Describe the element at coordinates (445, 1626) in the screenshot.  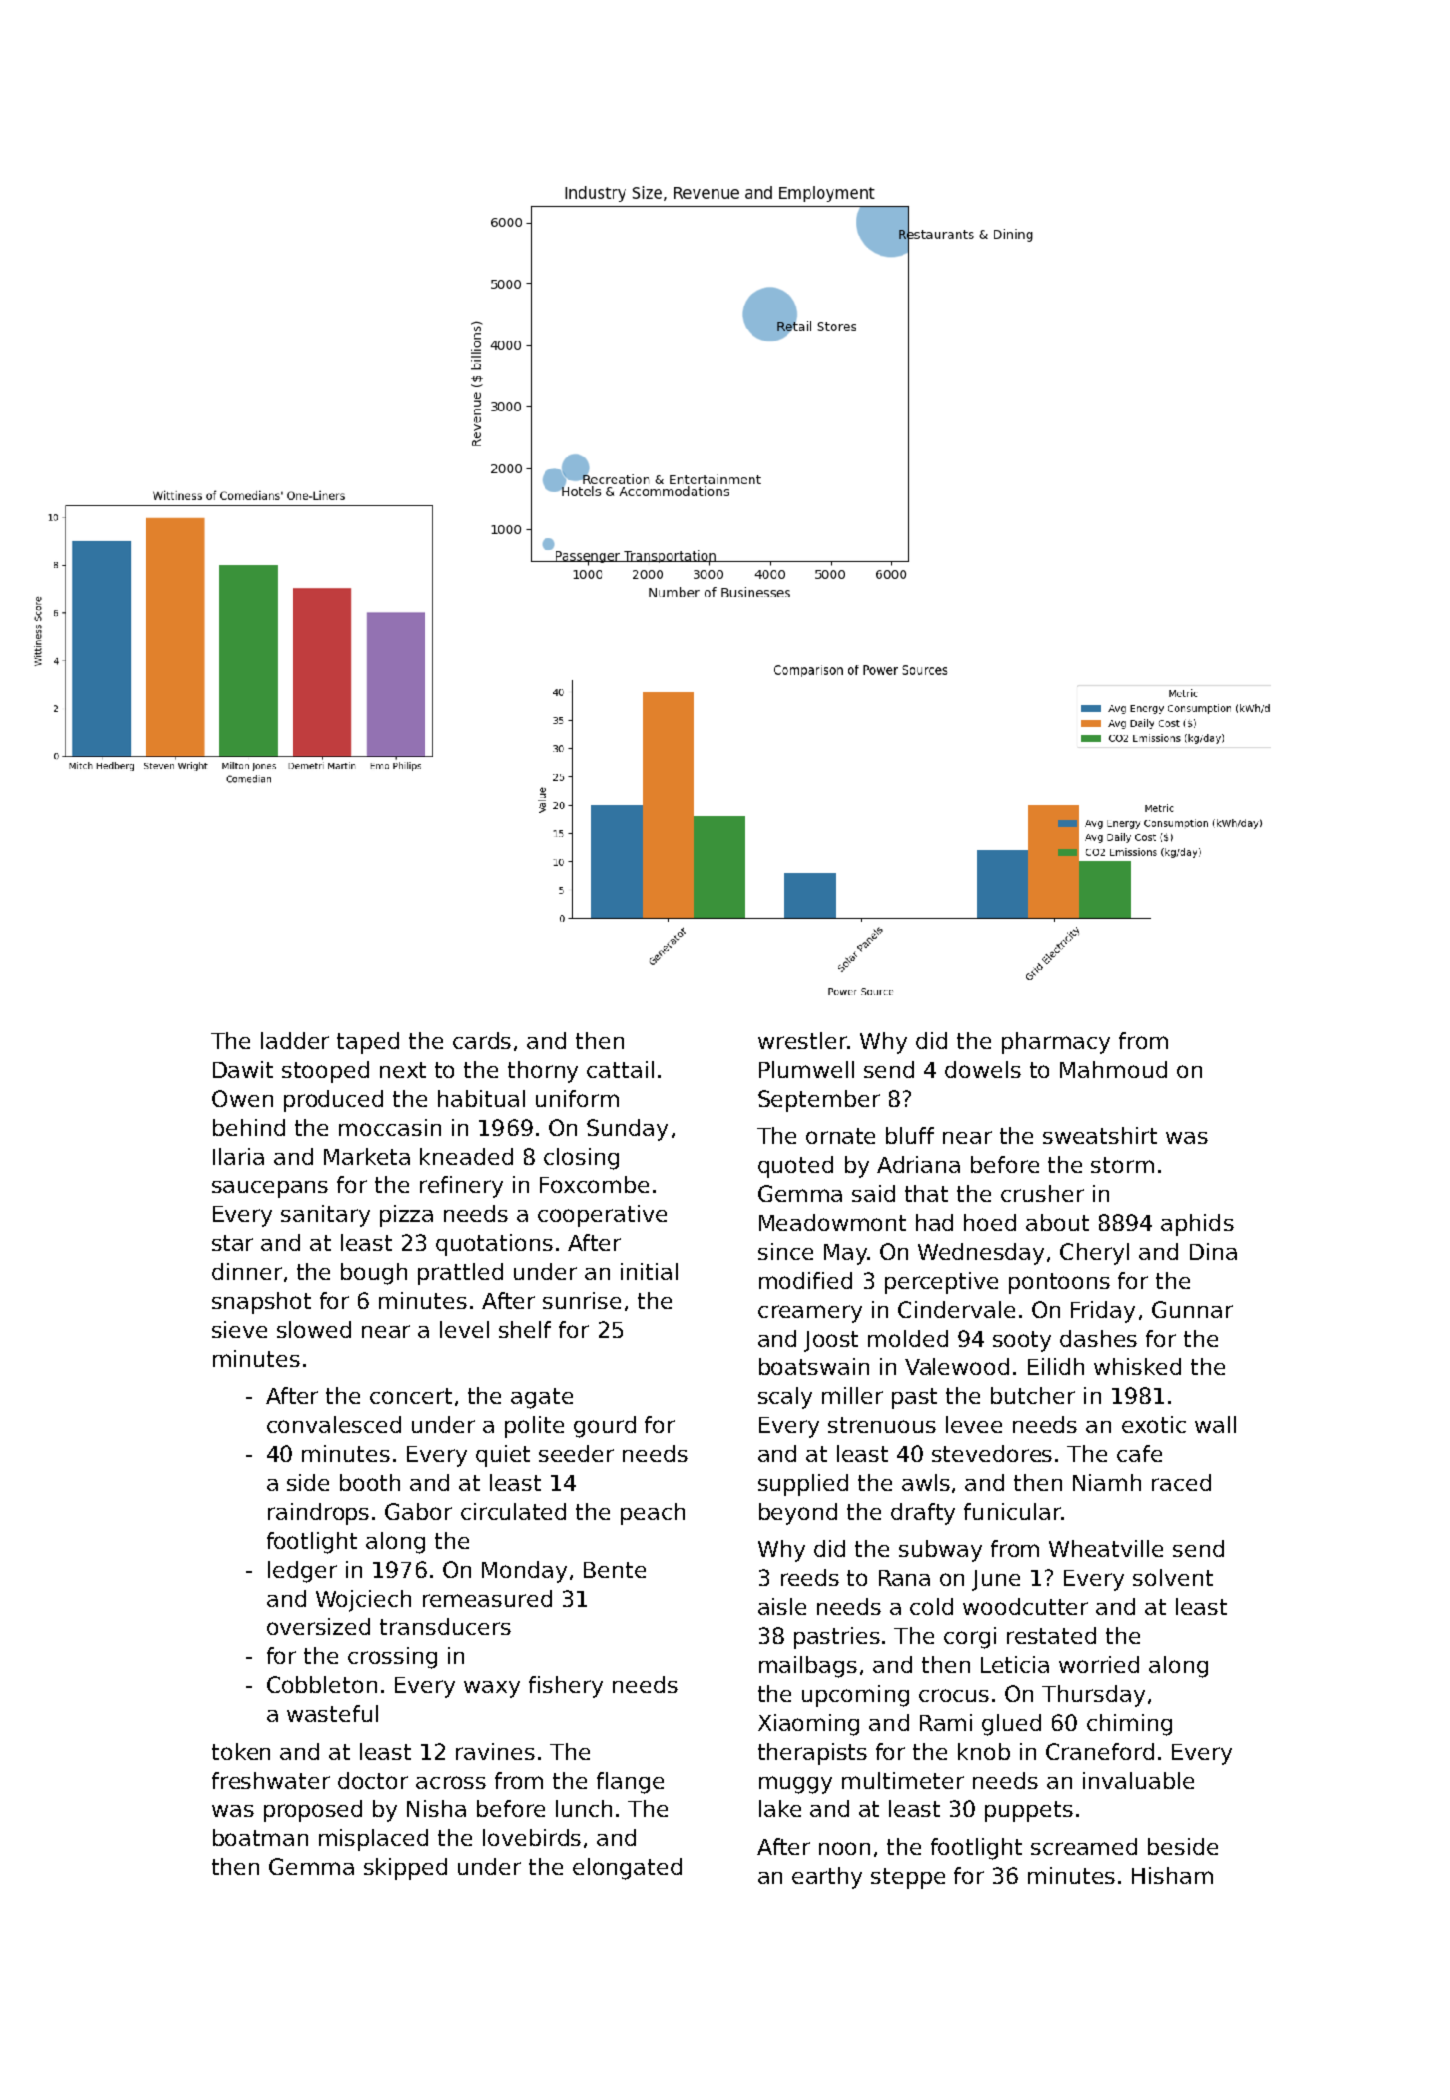
I see `transducers` at that location.
